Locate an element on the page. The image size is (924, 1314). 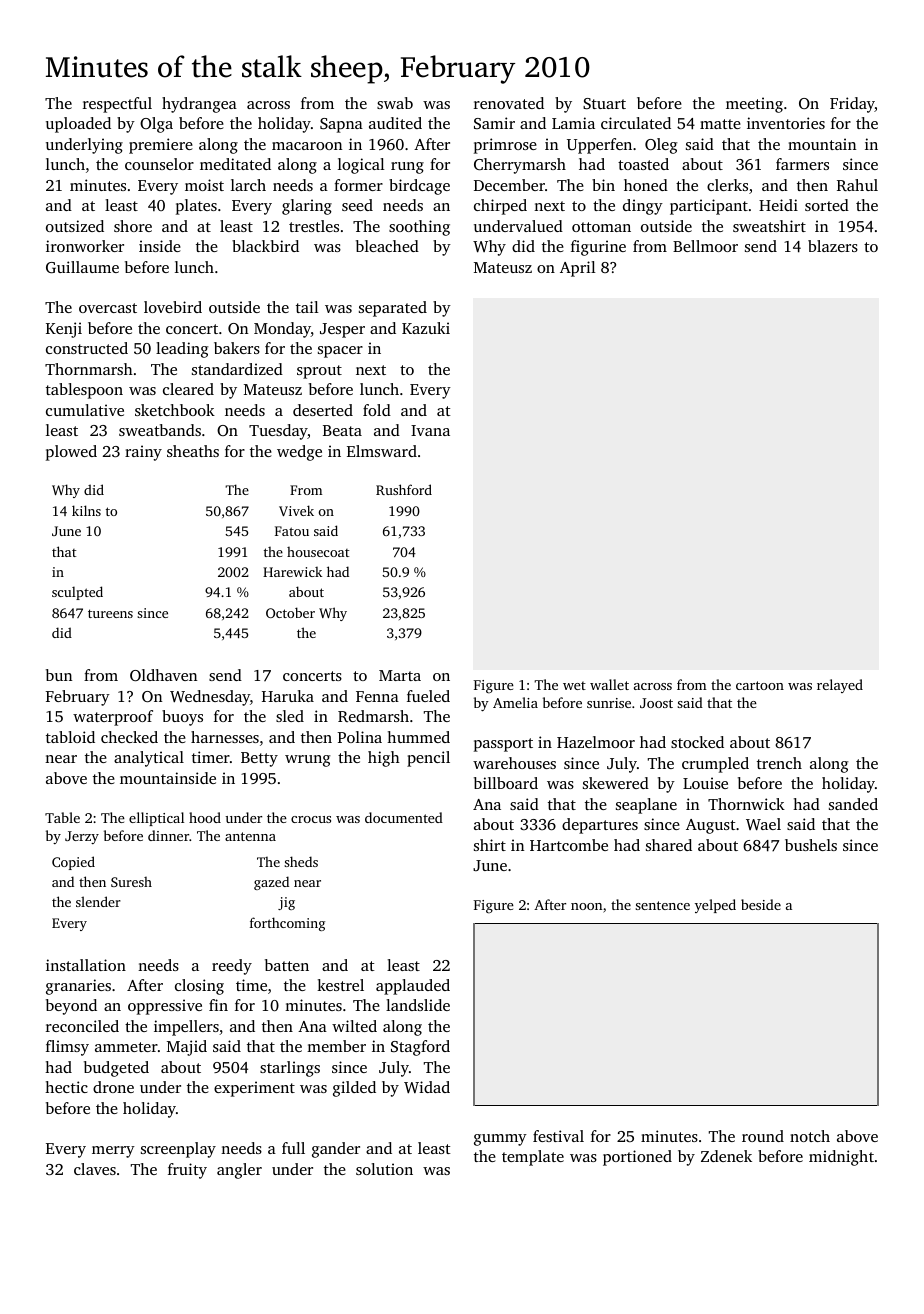
Zdenek is located at coordinates (726, 1156).
